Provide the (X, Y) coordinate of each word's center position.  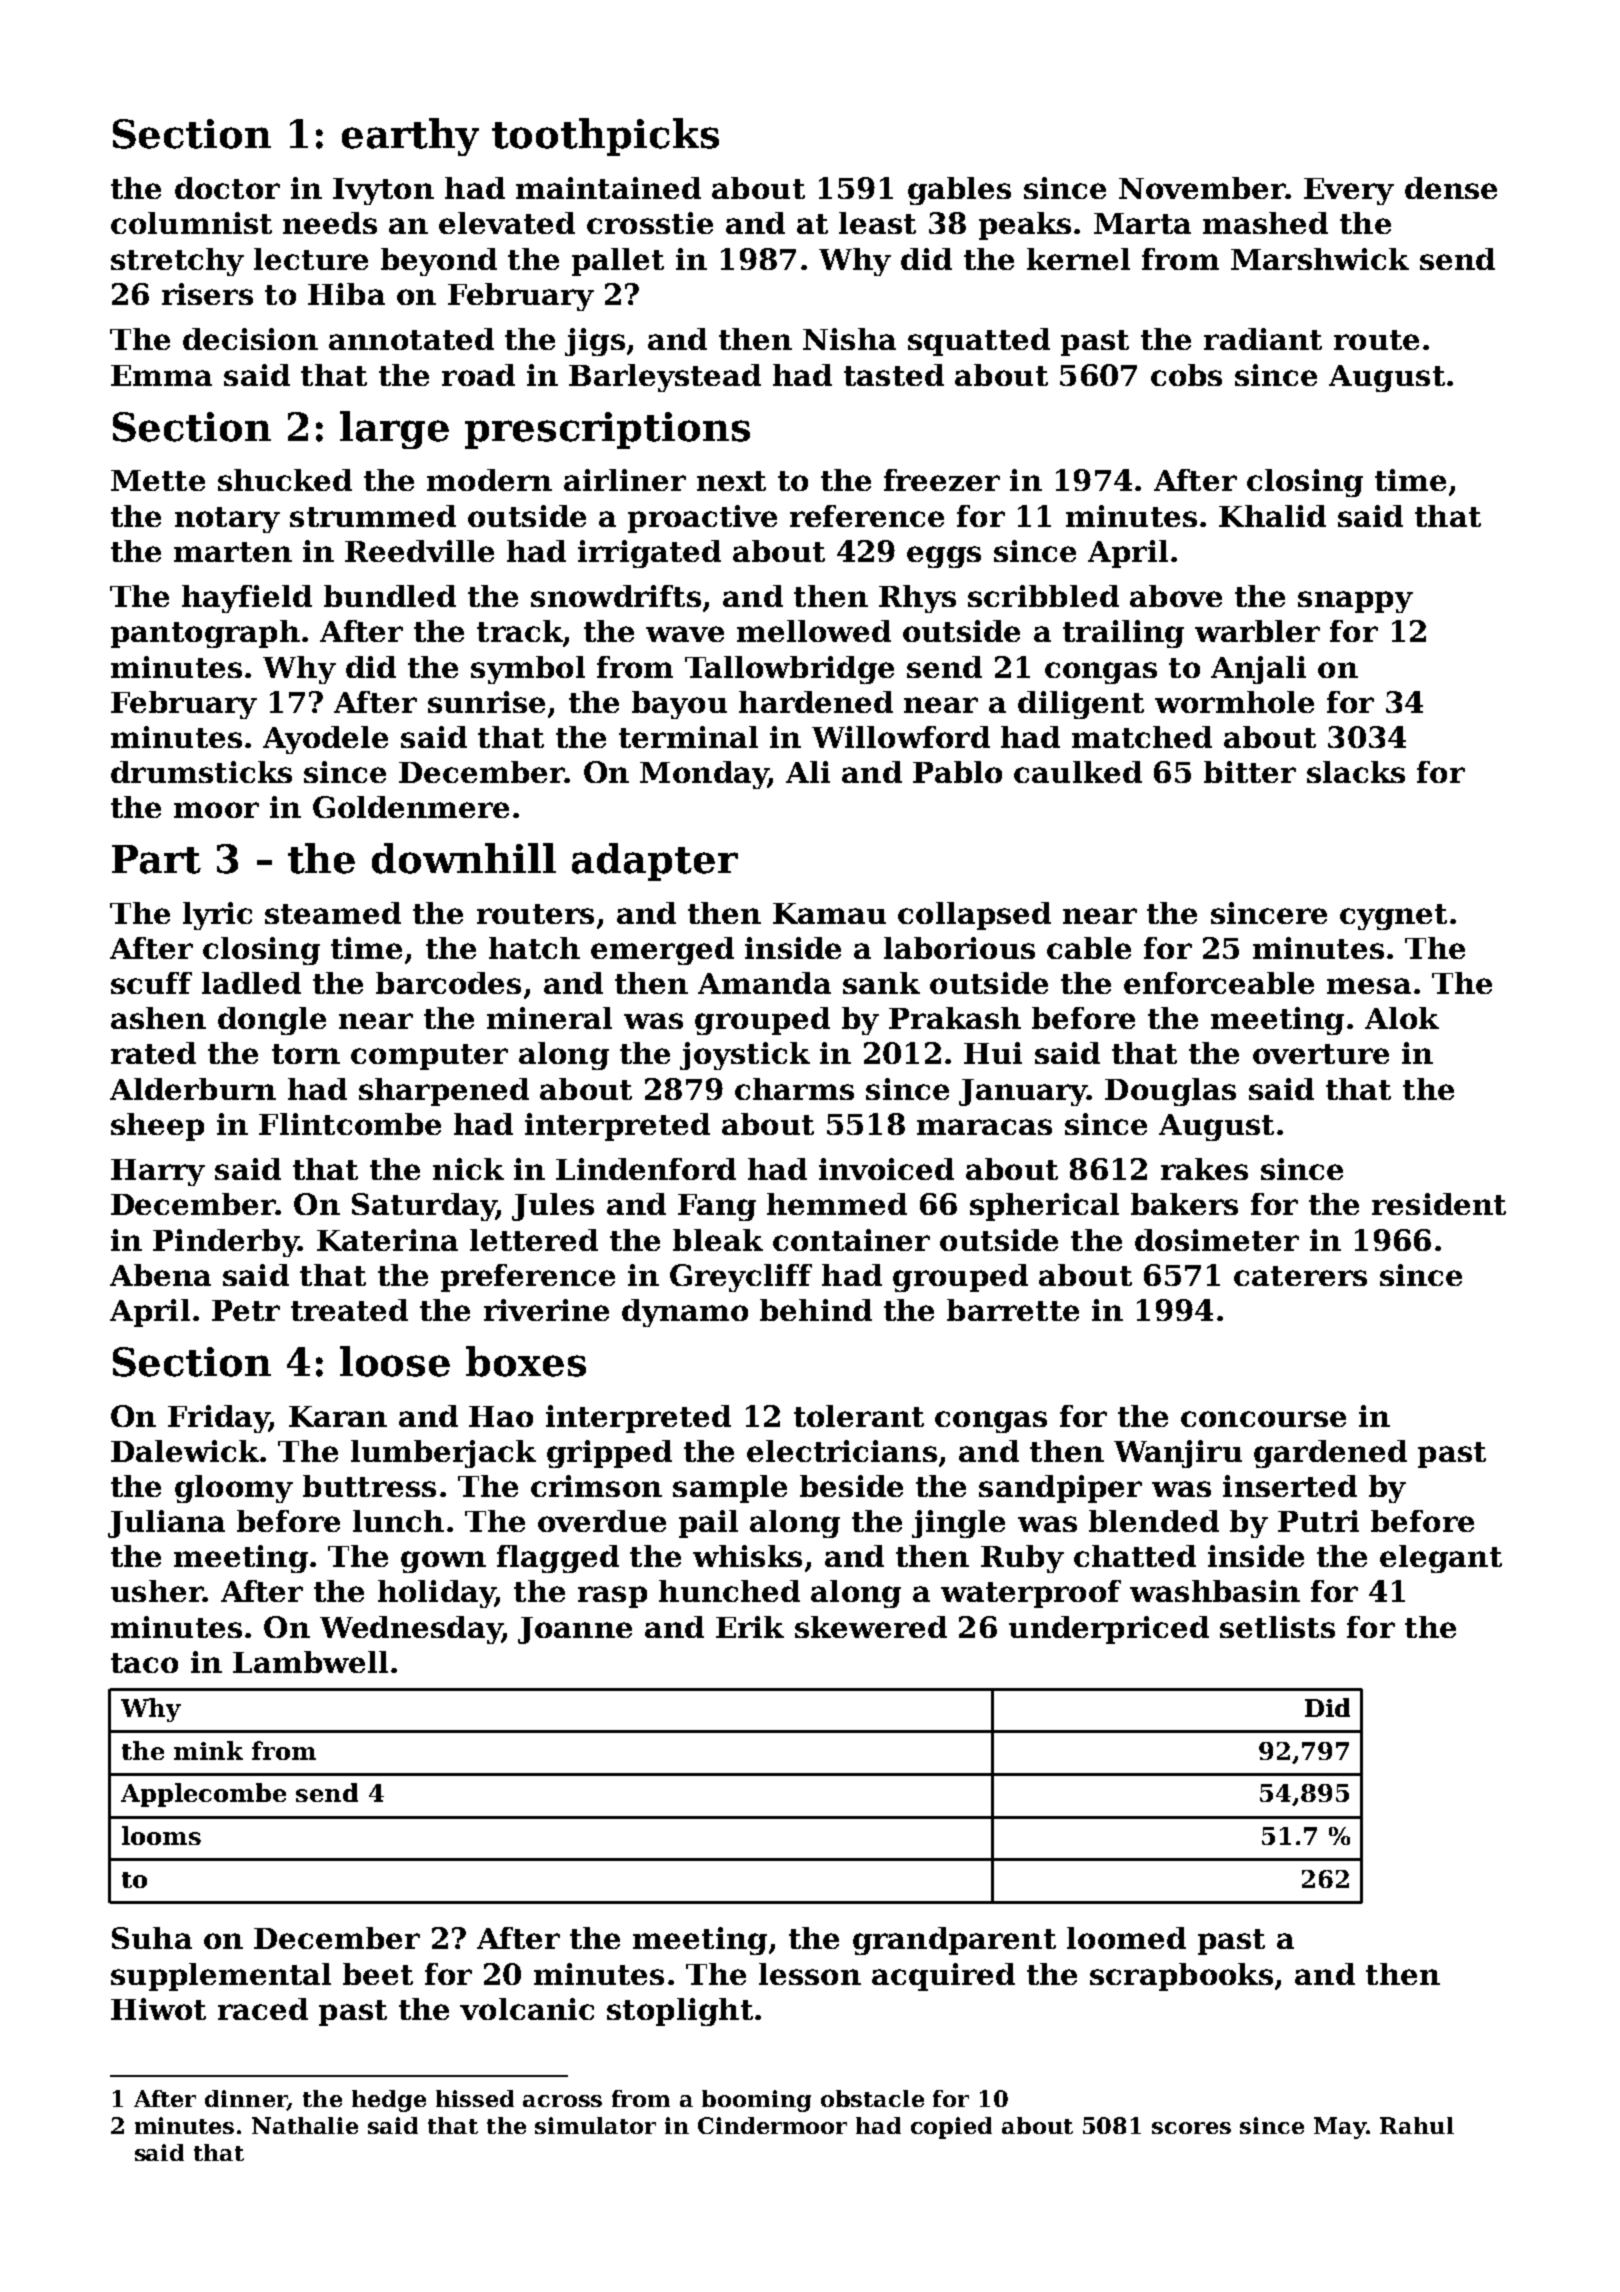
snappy (1355, 602)
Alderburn (193, 1089)
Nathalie (305, 2125)
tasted (894, 375)
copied (951, 2128)
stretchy (177, 262)
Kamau (829, 913)
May (1340, 2128)
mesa (1369, 986)
